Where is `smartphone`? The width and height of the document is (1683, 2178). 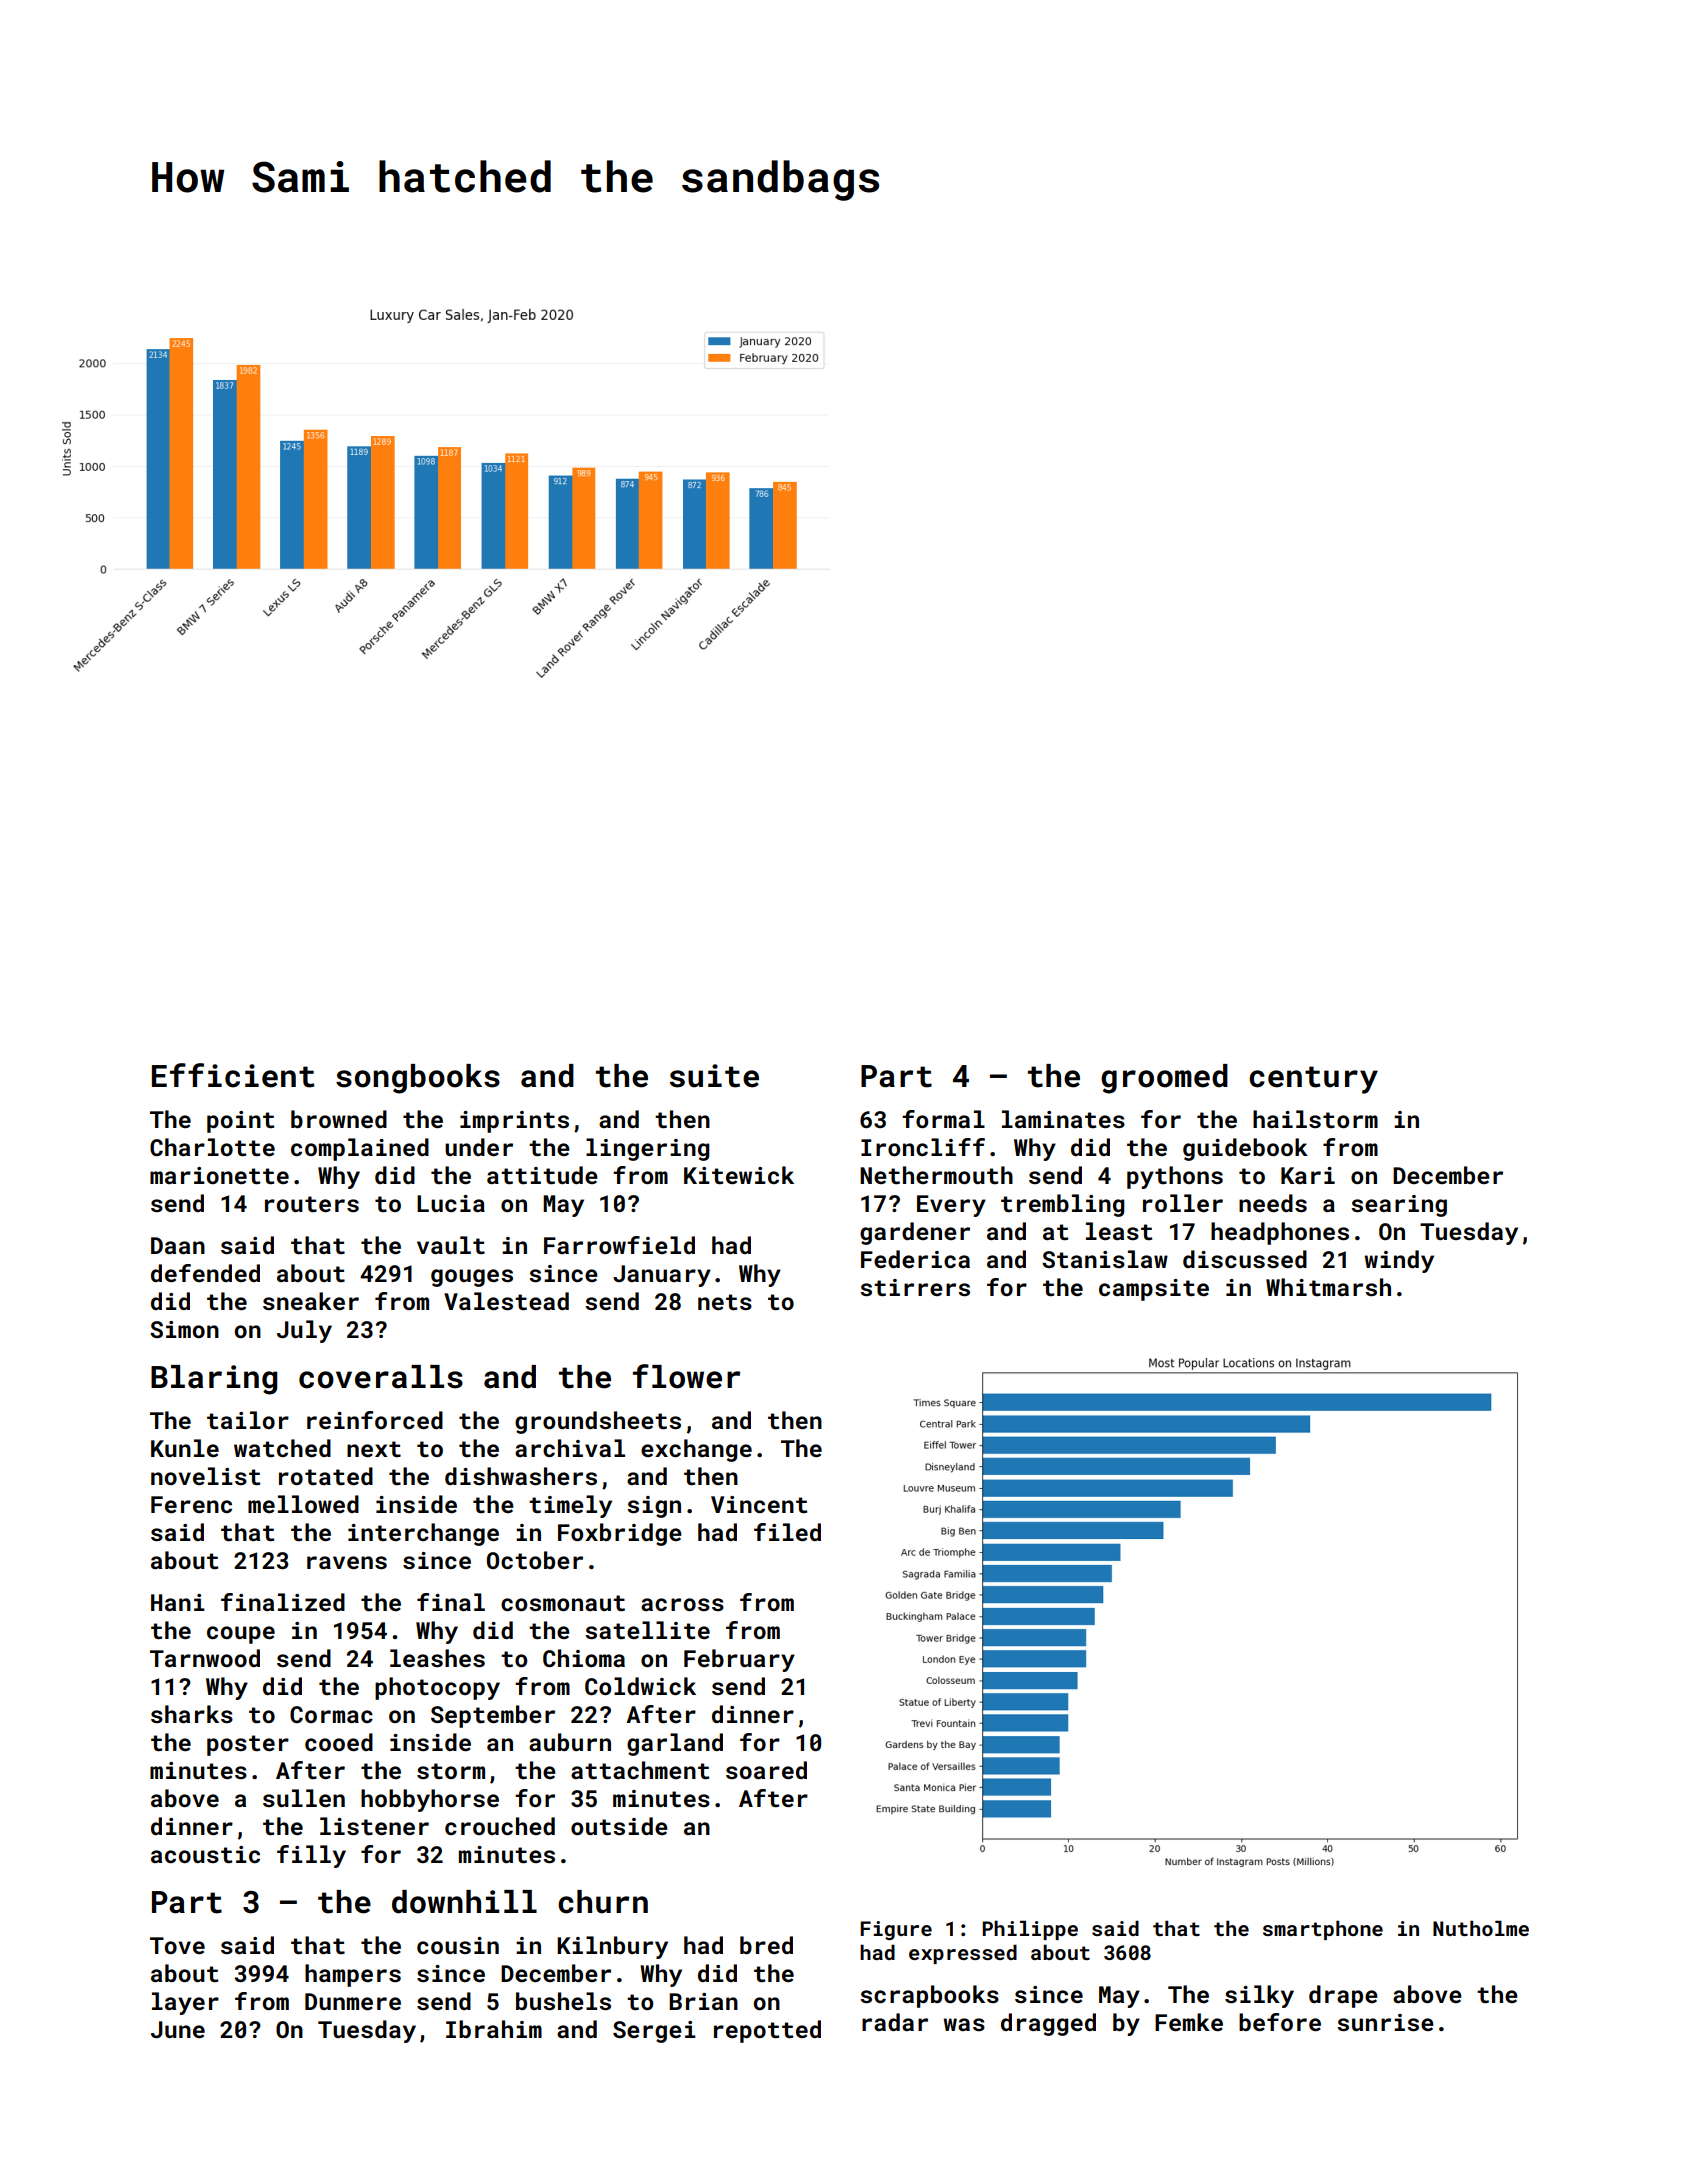 smartphone is located at coordinates (1323, 1930).
